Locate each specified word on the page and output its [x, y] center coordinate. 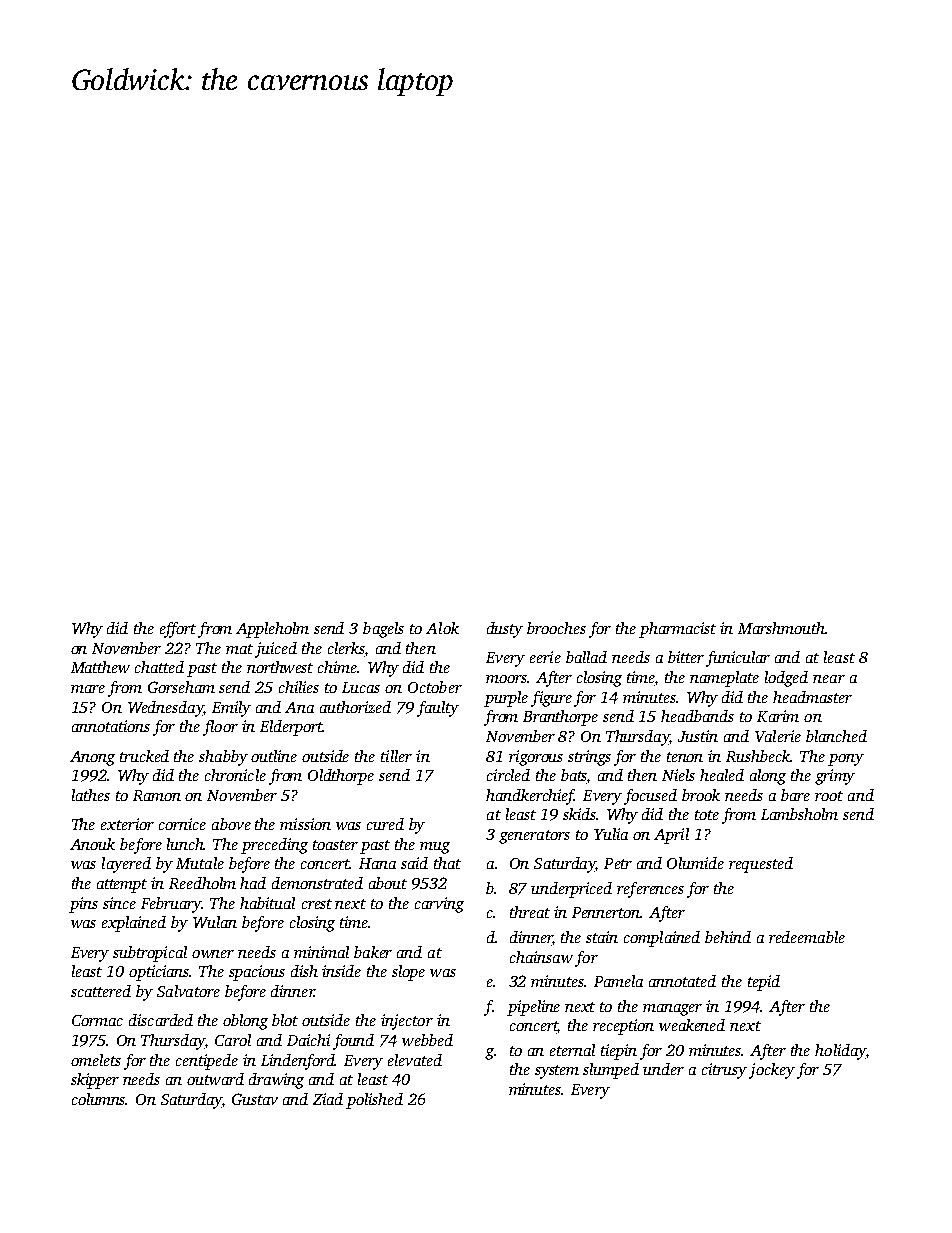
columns [99, 1099]
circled [508, 775]
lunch [185, 844]
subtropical [150, 954]
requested [761, 865]
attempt [122, 886]
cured [385, 824]
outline [274, 756]
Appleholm [272, 630]
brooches [556, 628]
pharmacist [677, 630]
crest [317, 904]
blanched [836, 736]
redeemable [807, 937]
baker [373, 952]
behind [728, 937]
